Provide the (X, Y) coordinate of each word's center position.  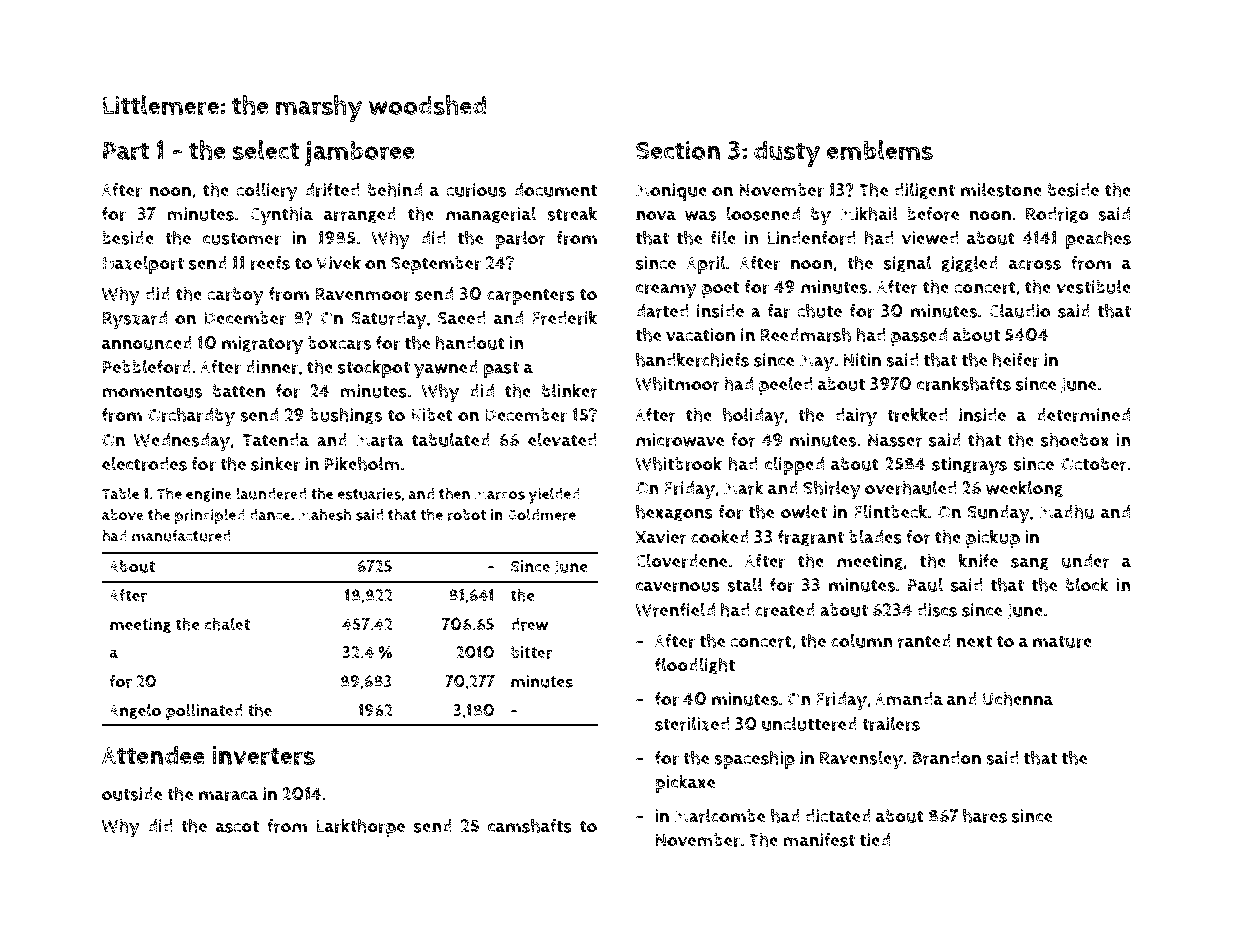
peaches (1098, 239)
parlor (520, 239)
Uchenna (1018, 698)
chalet (227, 624)
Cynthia (281, 216)
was (701, 216)
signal (907, 264)
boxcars (340, 343)
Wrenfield (675, 609)
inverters (263, 756)
